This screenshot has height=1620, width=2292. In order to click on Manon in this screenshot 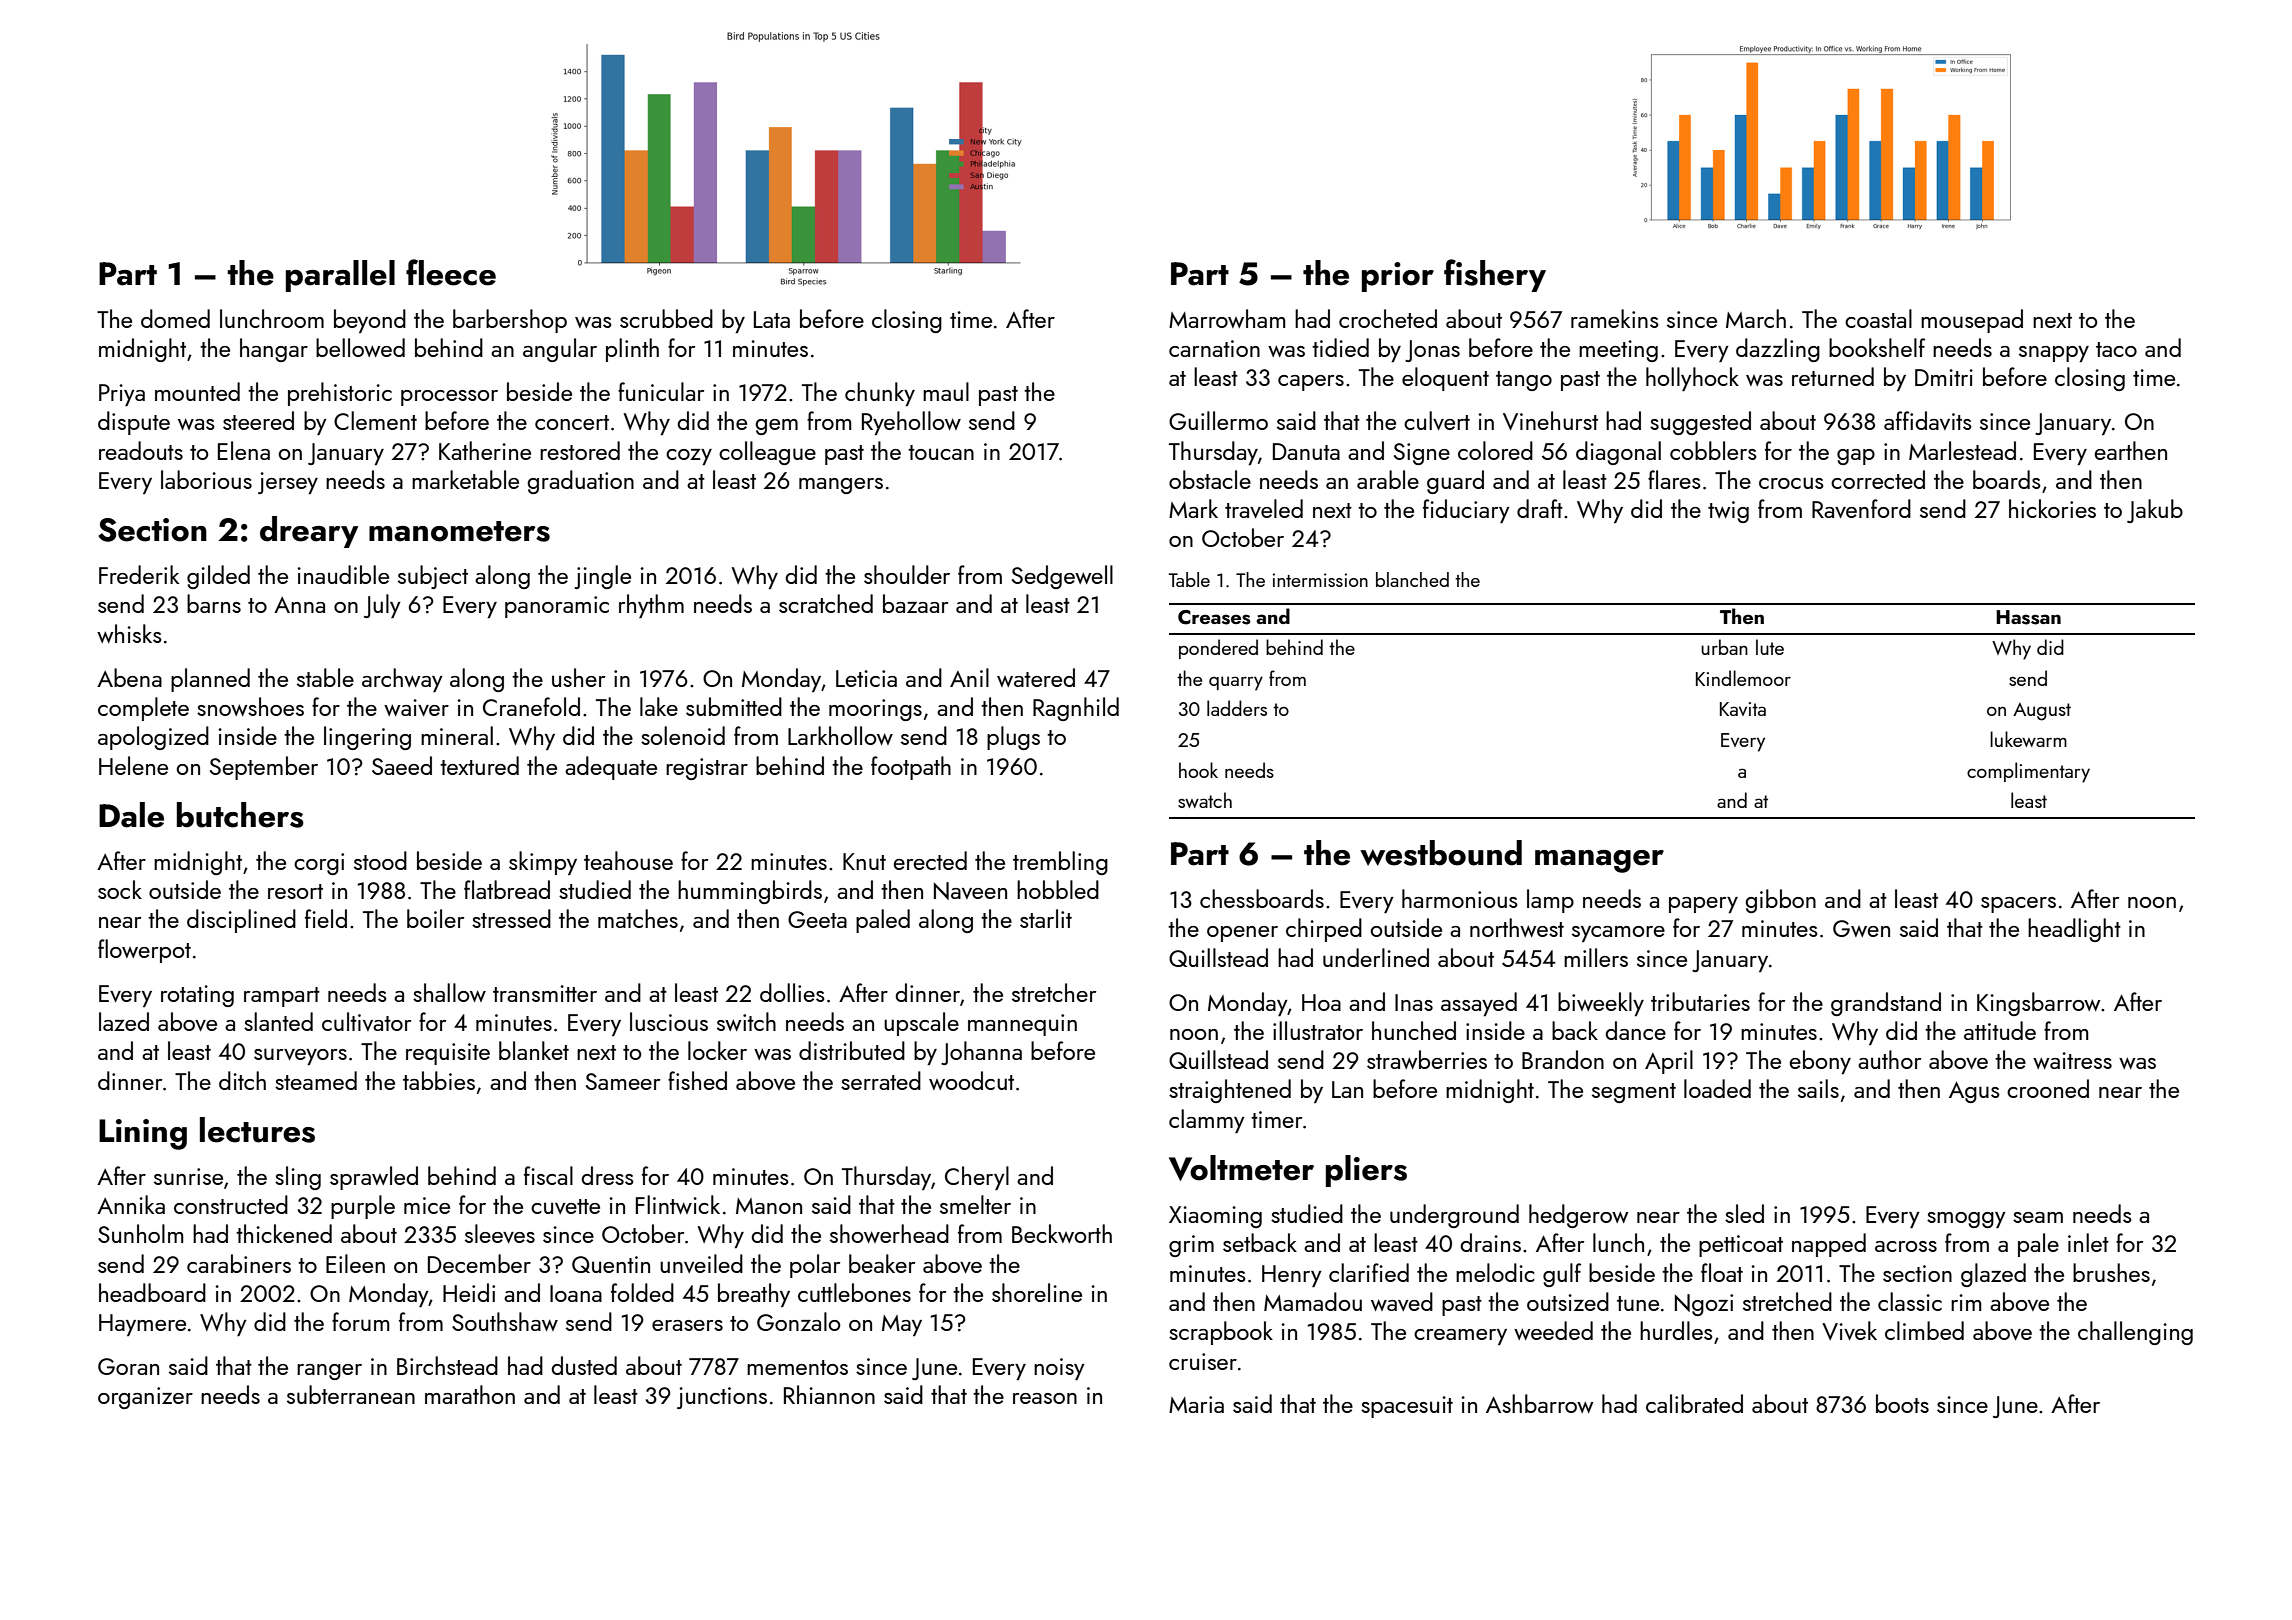, I will do `click(769, 1206)`.
